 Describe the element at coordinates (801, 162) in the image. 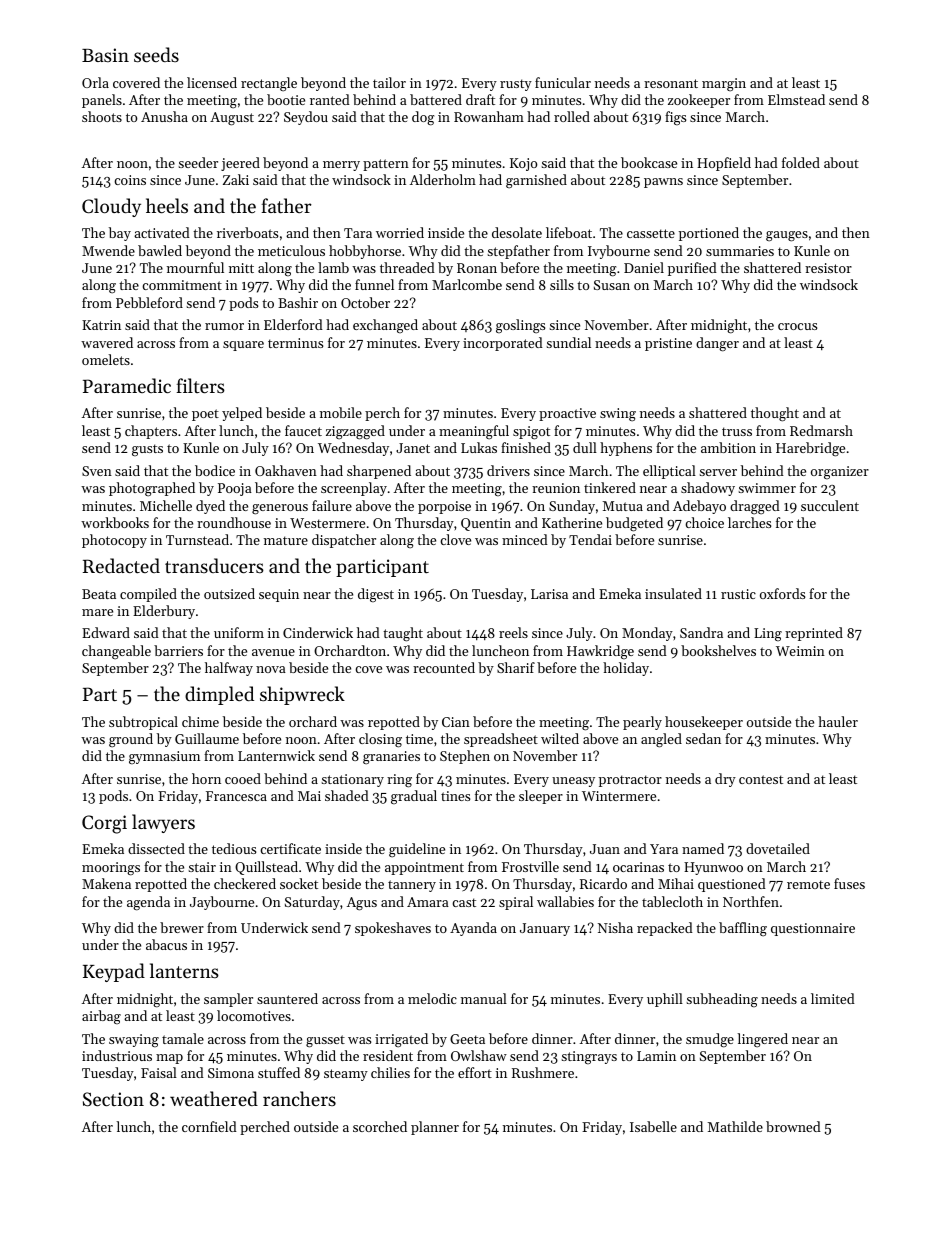

I see `folded` at that location.
